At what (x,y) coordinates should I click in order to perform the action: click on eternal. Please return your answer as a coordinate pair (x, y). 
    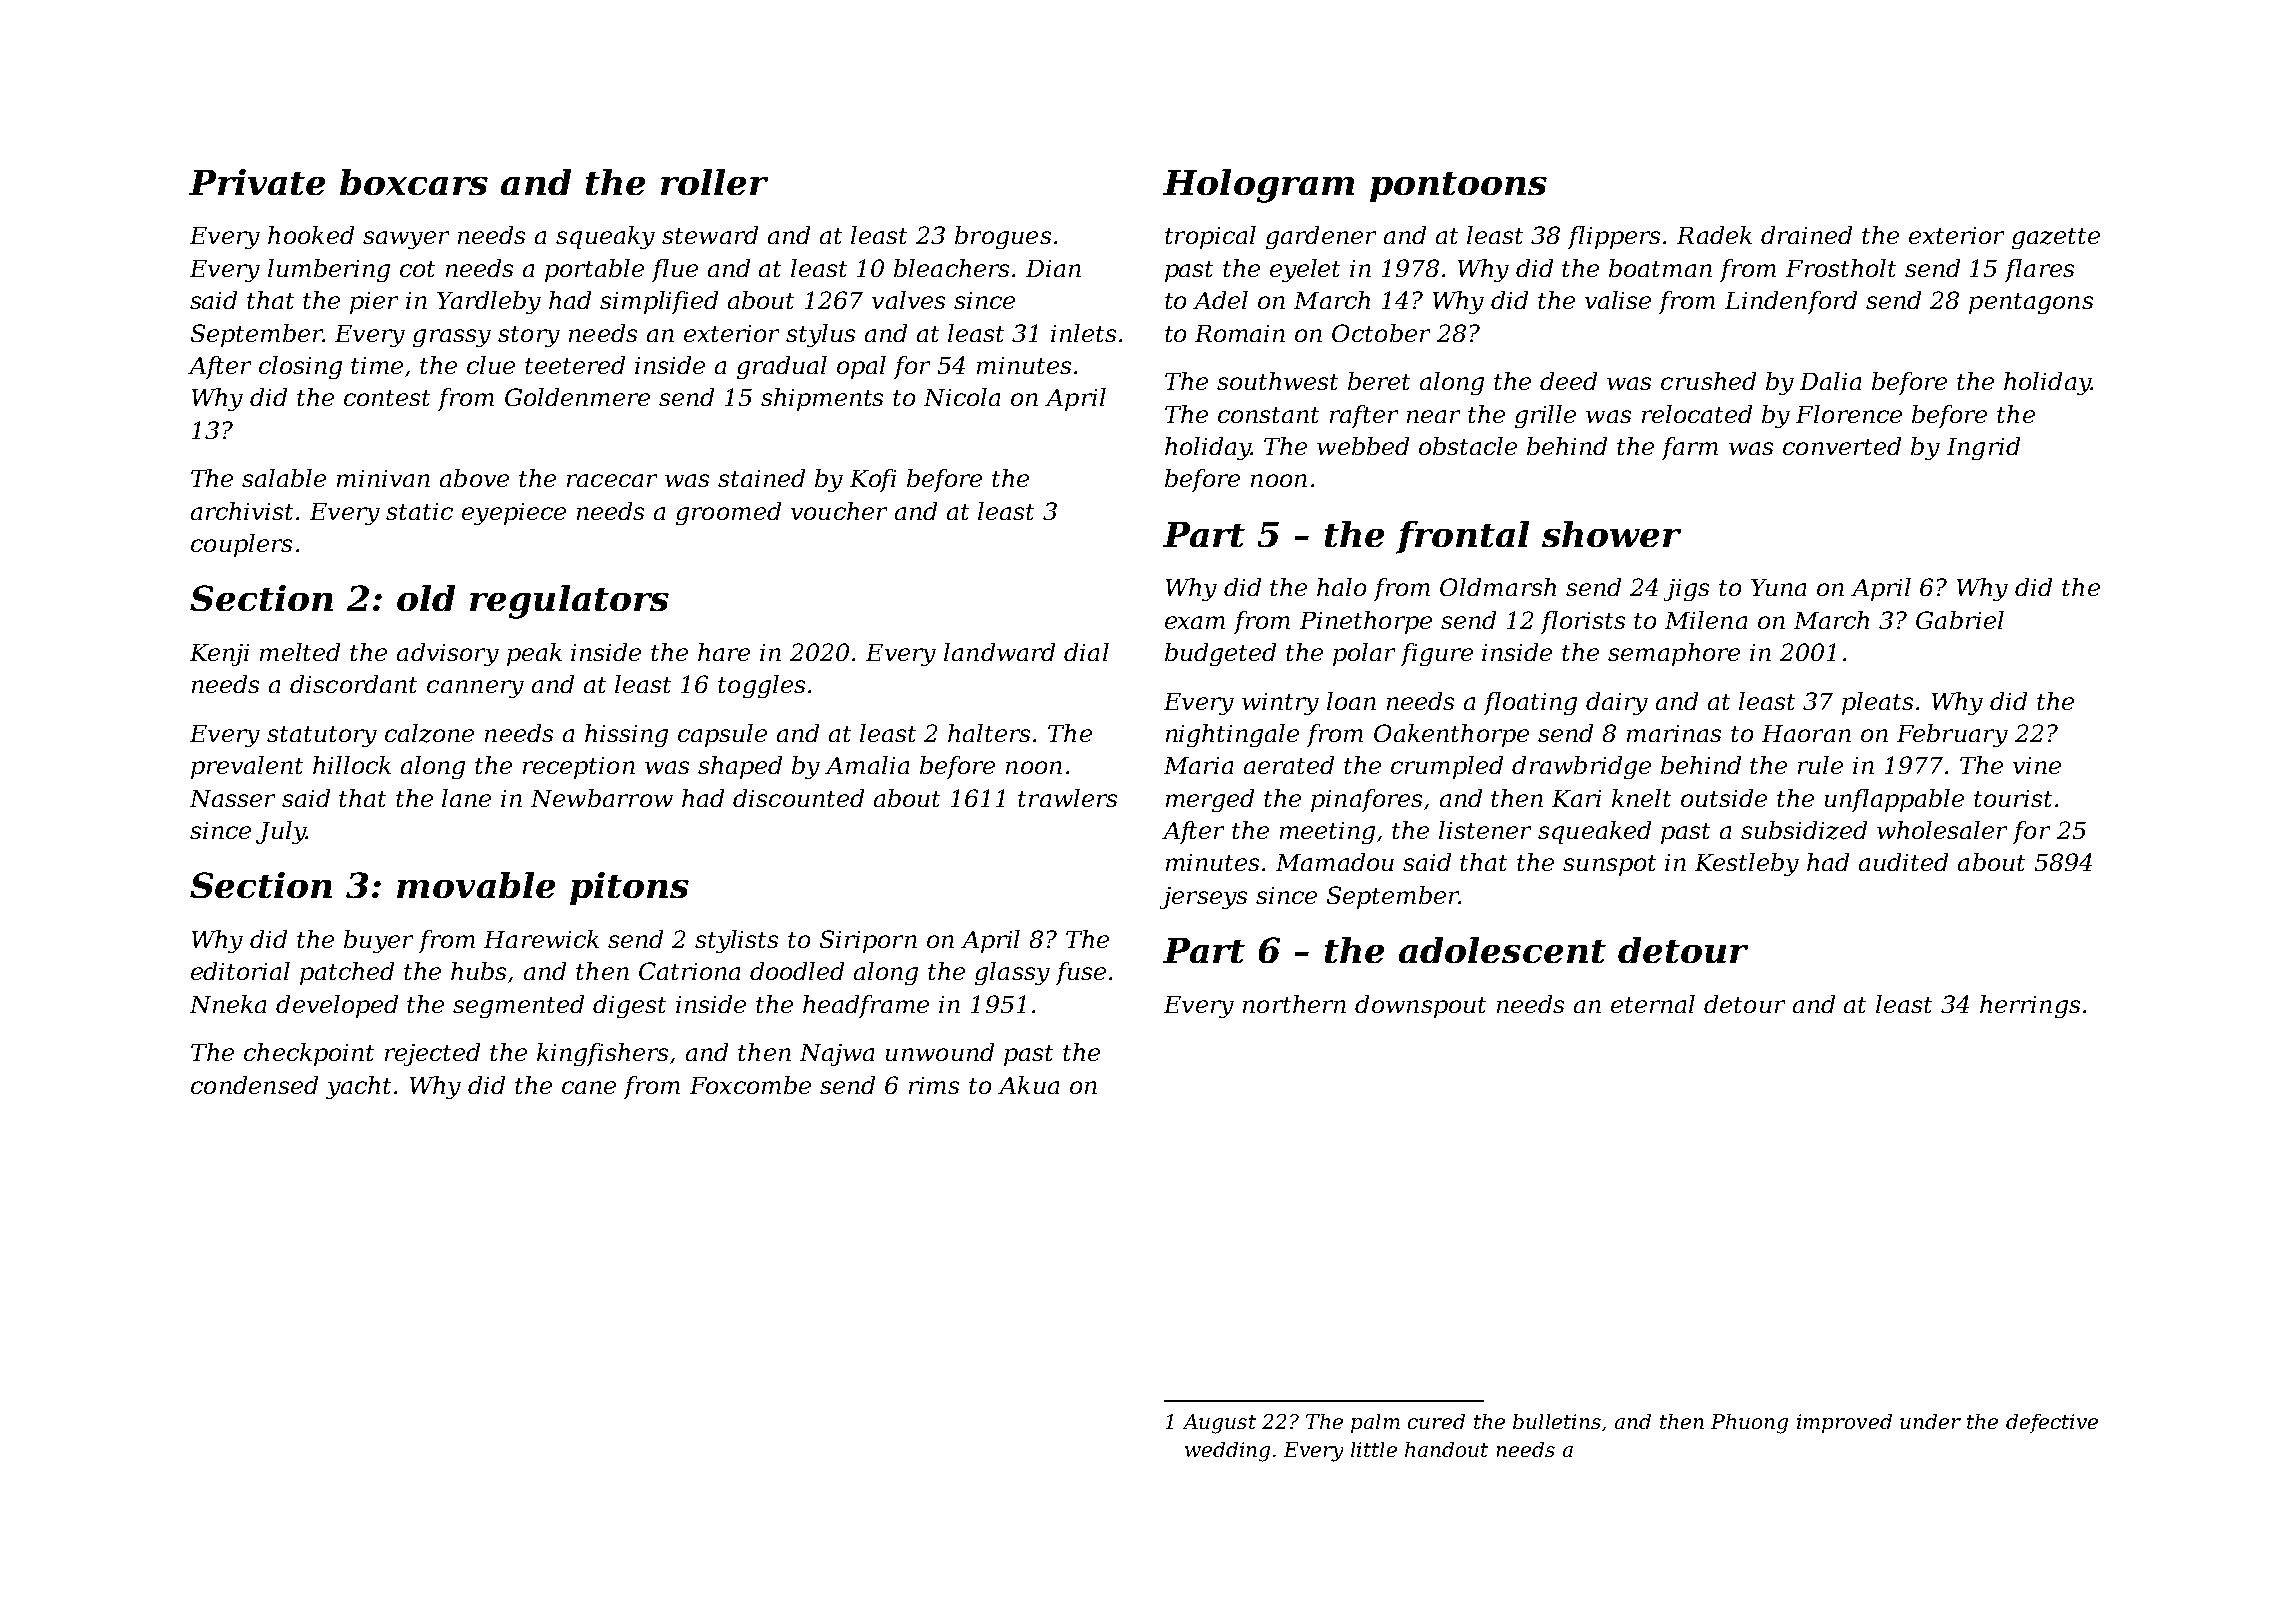
    Looking at the image, I should click on (1653, 1004).
